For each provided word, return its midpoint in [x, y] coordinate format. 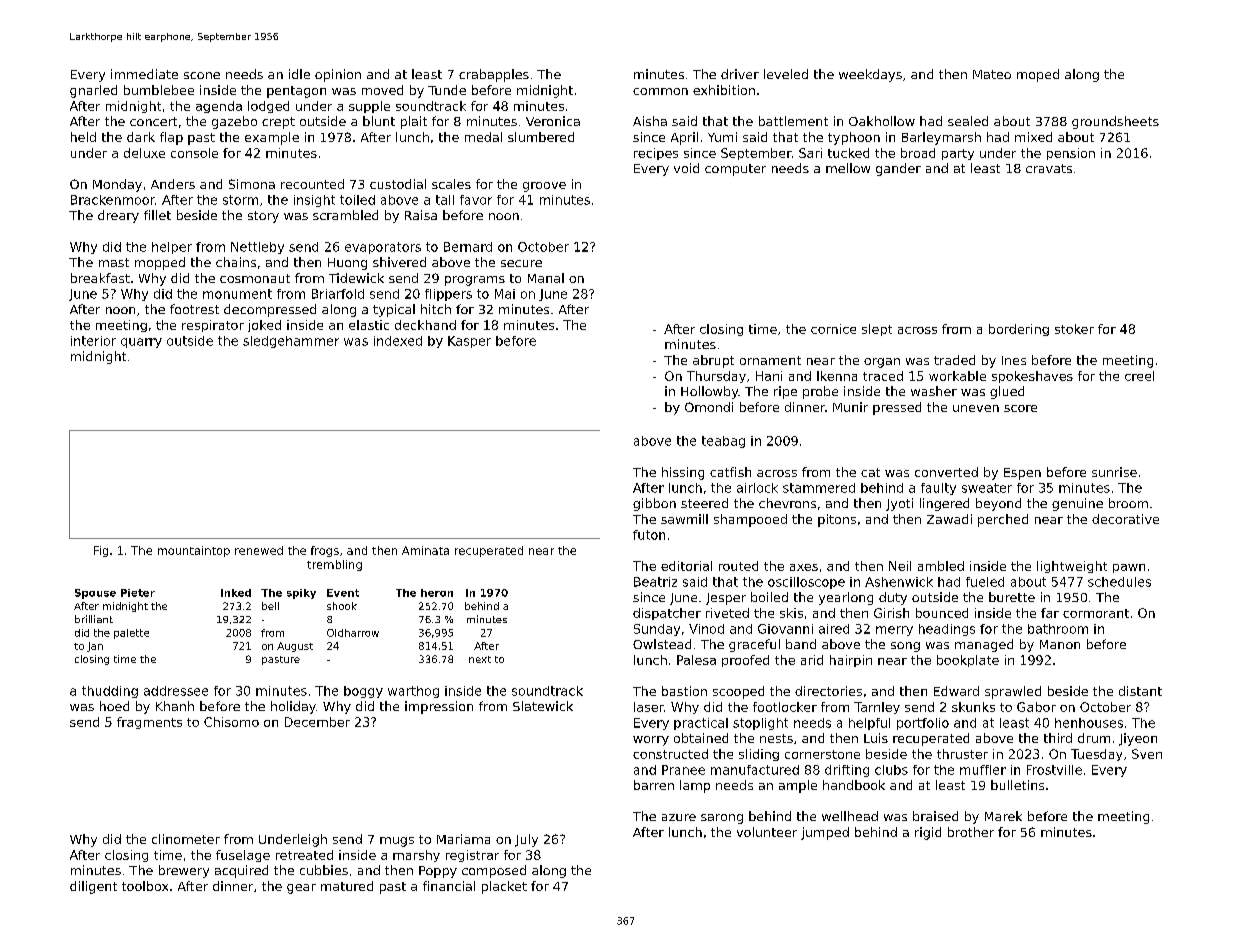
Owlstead [662, 644]
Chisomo [231, 722]
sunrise [1114, 472]
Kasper [469, 342]
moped [1038, 75]
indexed [398, 341]
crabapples [494, 75]
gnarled [93, 91]
